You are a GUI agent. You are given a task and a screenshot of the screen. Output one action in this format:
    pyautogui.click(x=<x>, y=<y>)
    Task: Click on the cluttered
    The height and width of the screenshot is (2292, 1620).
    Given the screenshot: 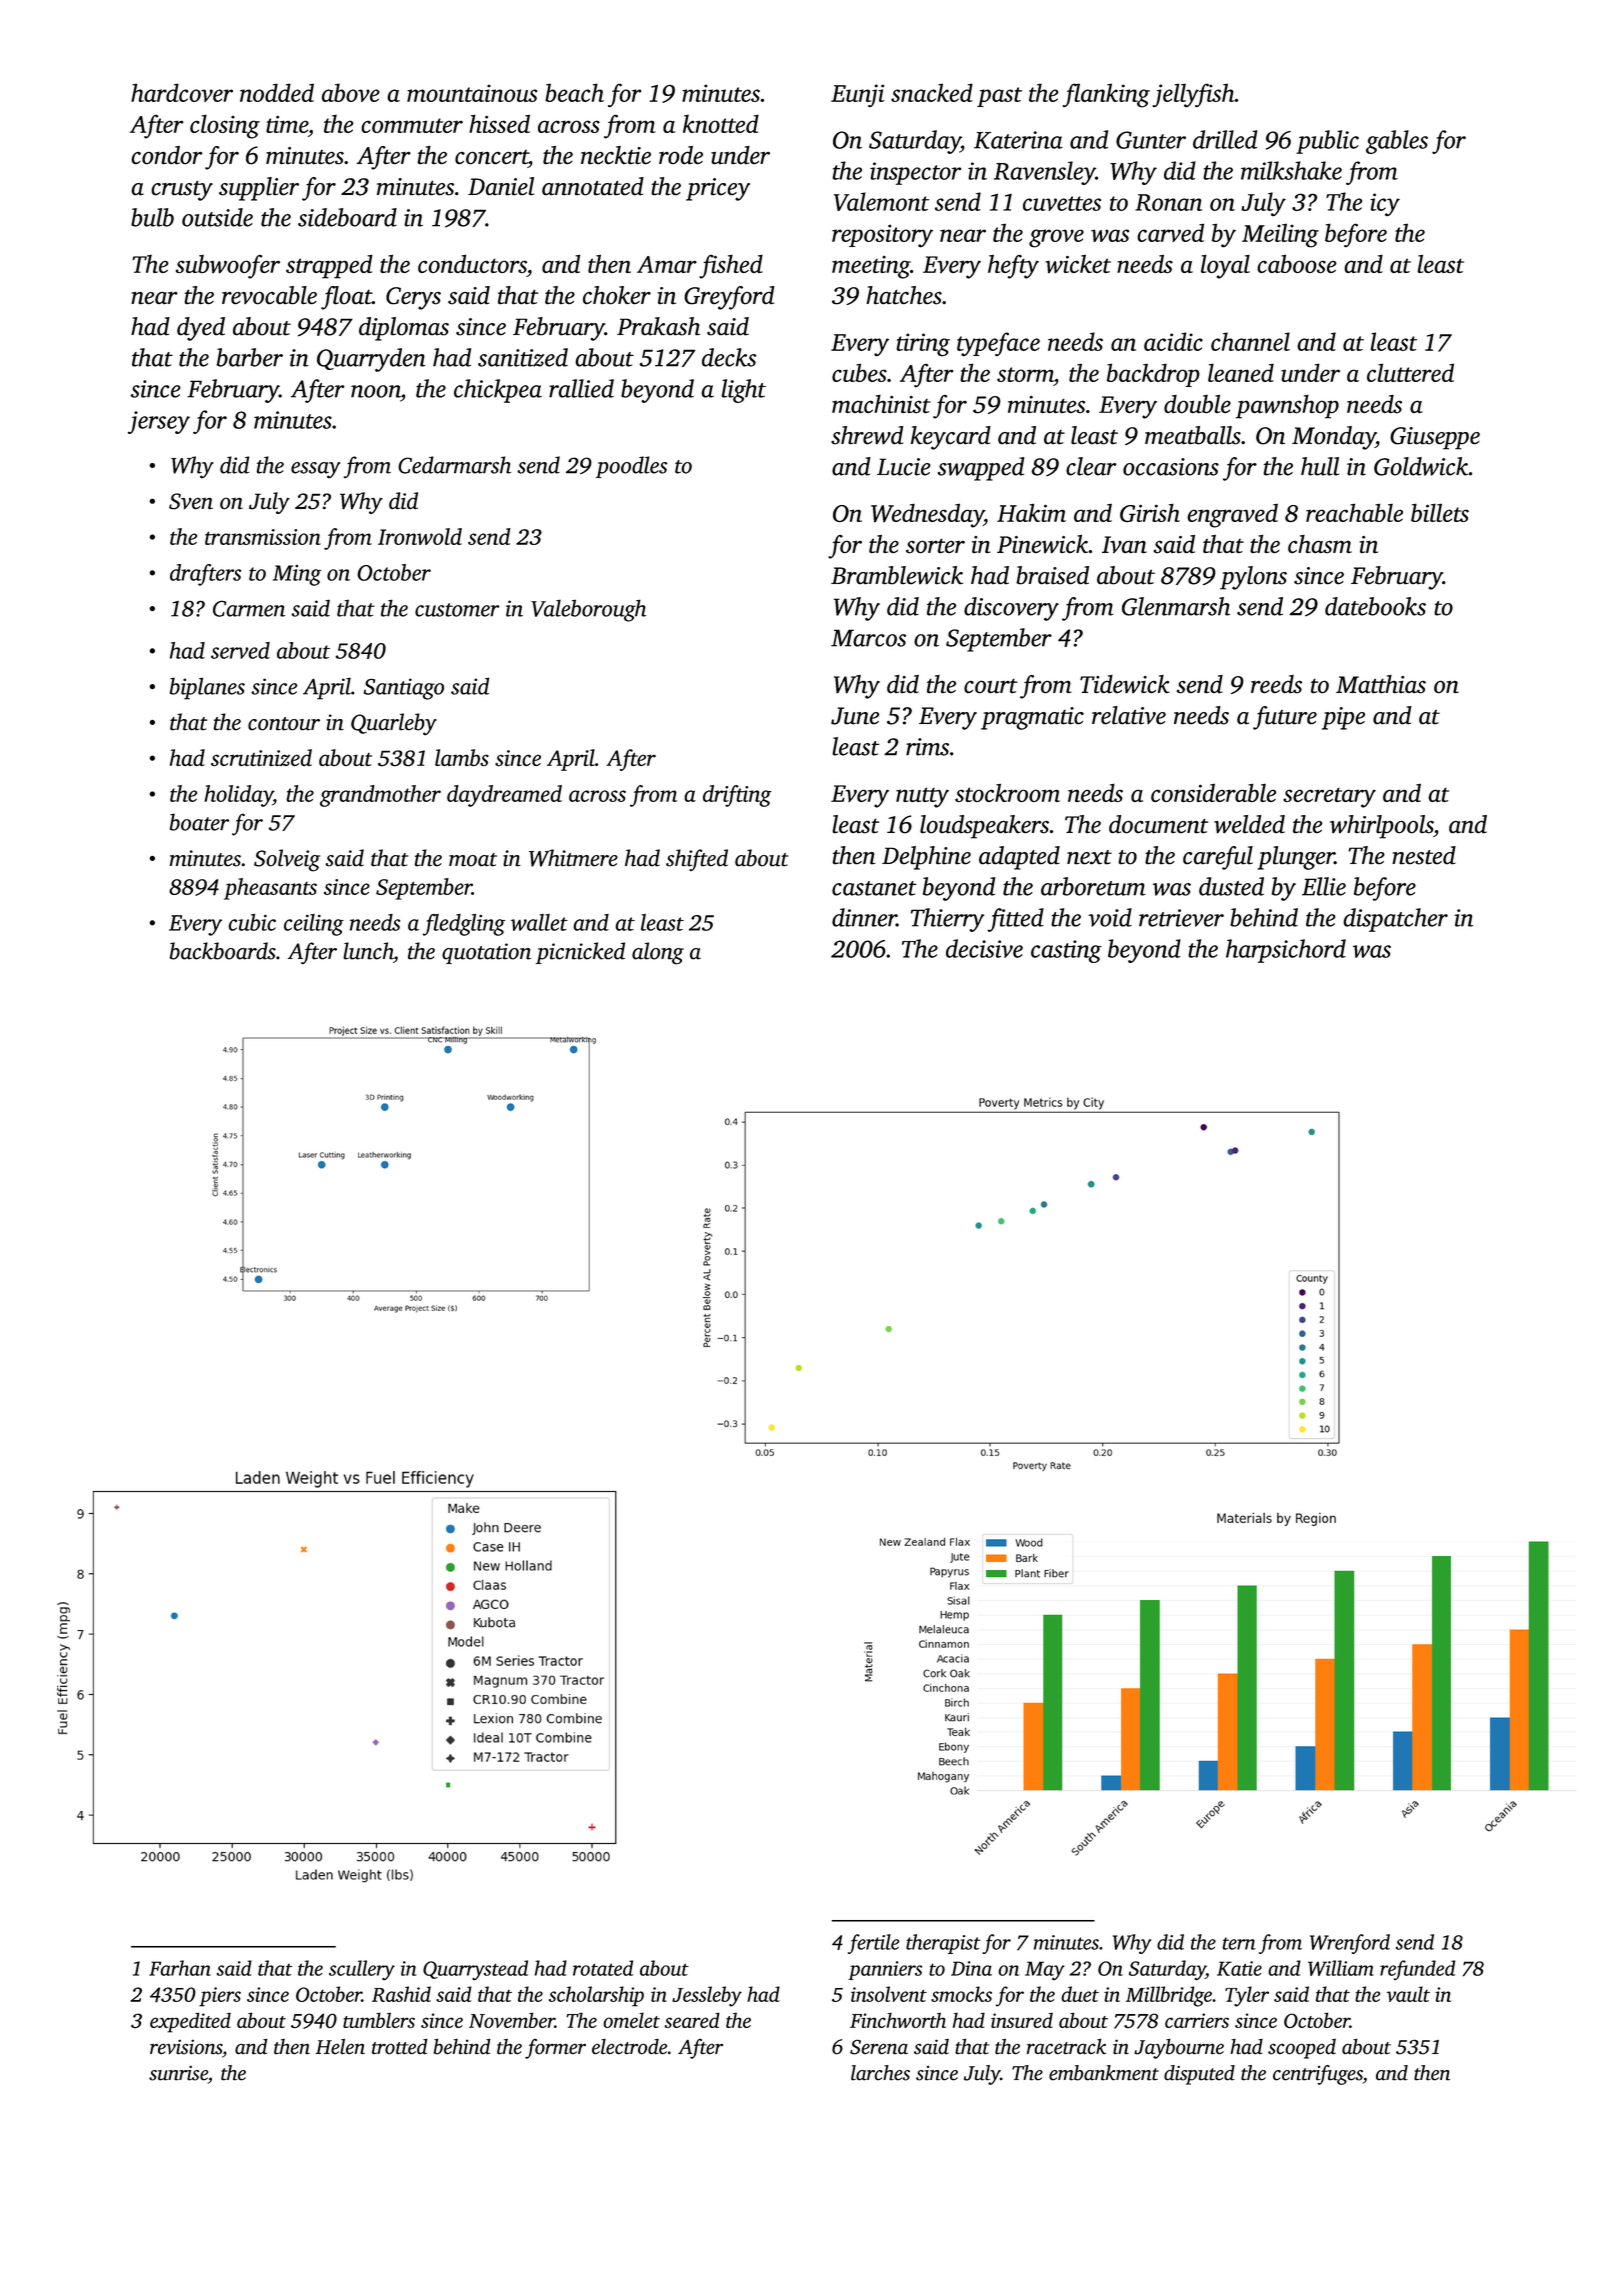 What is the action you would take?
    pyautogui.click(x=1410, y=373)
